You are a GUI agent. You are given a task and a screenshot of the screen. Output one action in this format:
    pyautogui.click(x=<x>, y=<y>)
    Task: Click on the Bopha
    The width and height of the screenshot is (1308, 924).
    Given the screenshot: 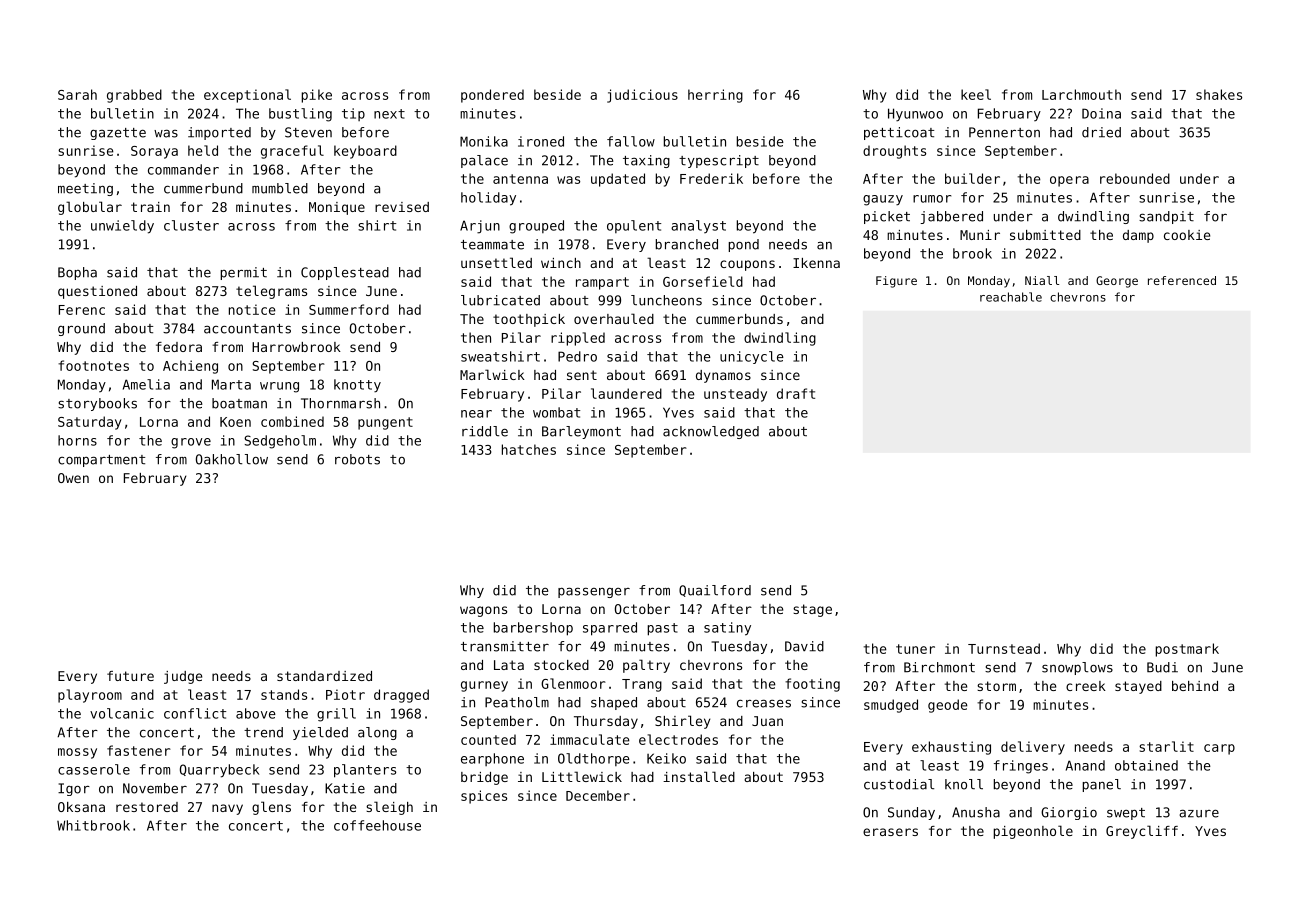 What is the action you would take?
    pyautogui.click(x=77, y=273)
